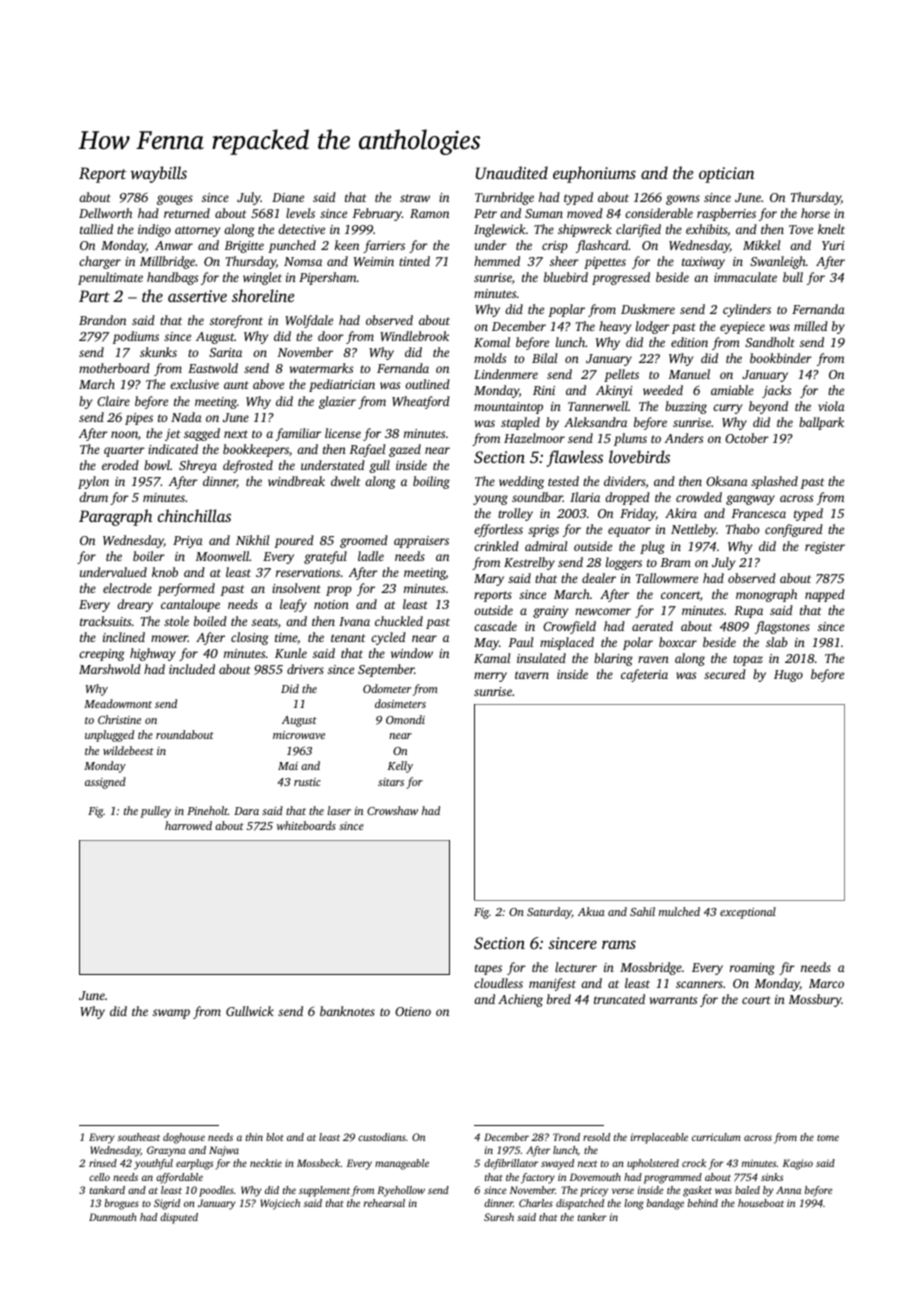  What do you see at coordinates (113, 1217) in the screenshot?
I see `Dunmouth` at bounding box center [113, 1217].
